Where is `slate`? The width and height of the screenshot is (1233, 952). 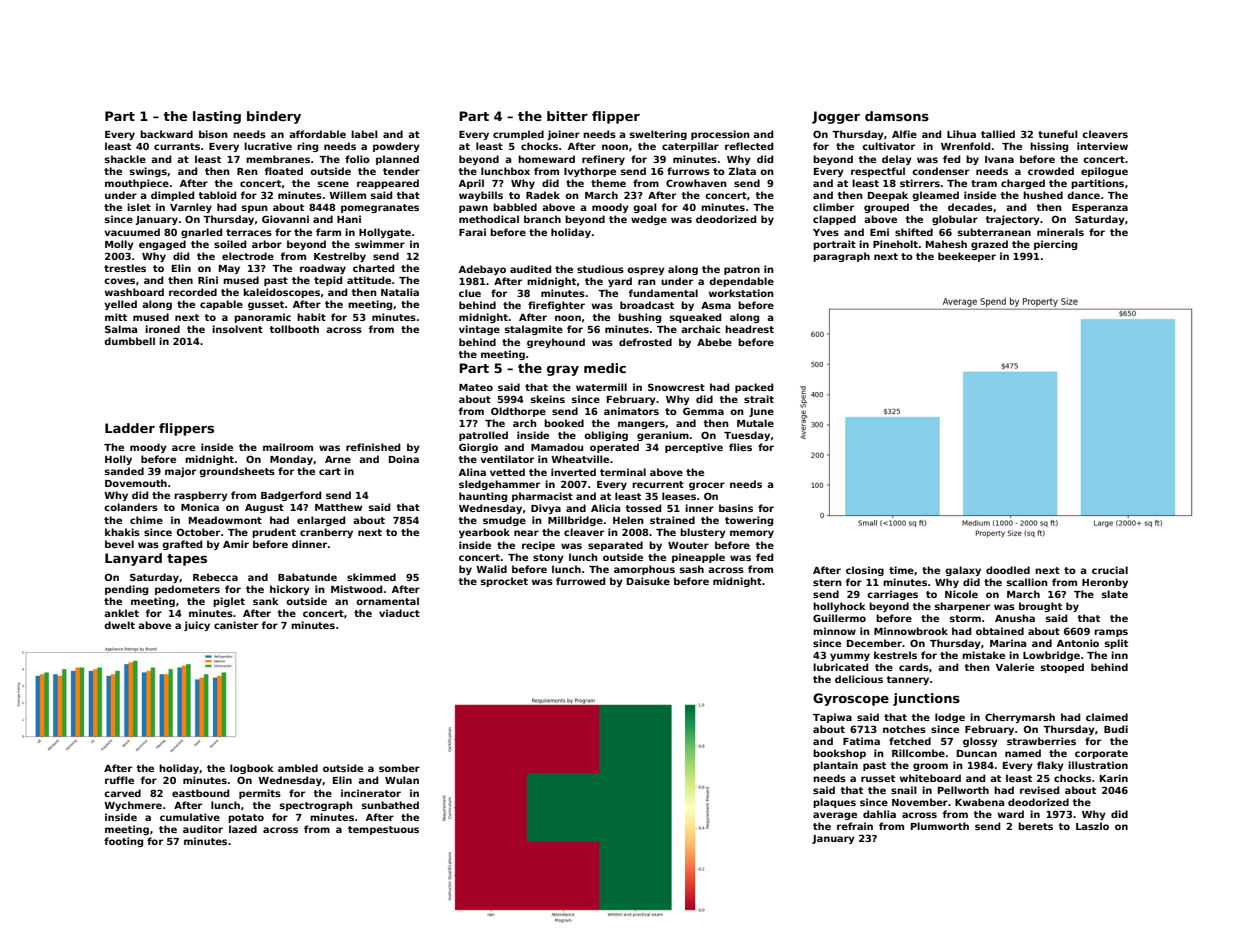
slate is located at coordinates (1115, 594).
